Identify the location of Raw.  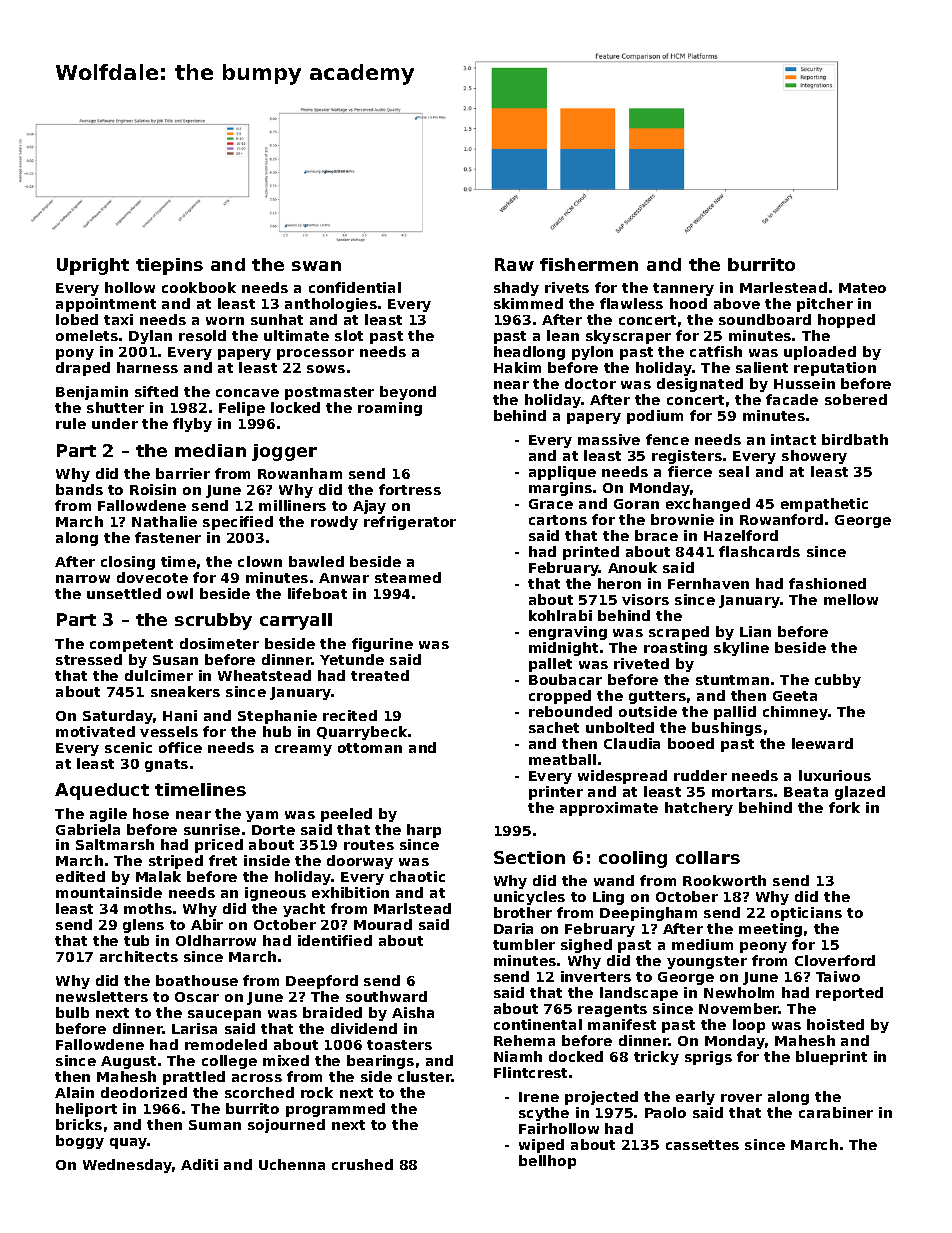
(514, 264).
